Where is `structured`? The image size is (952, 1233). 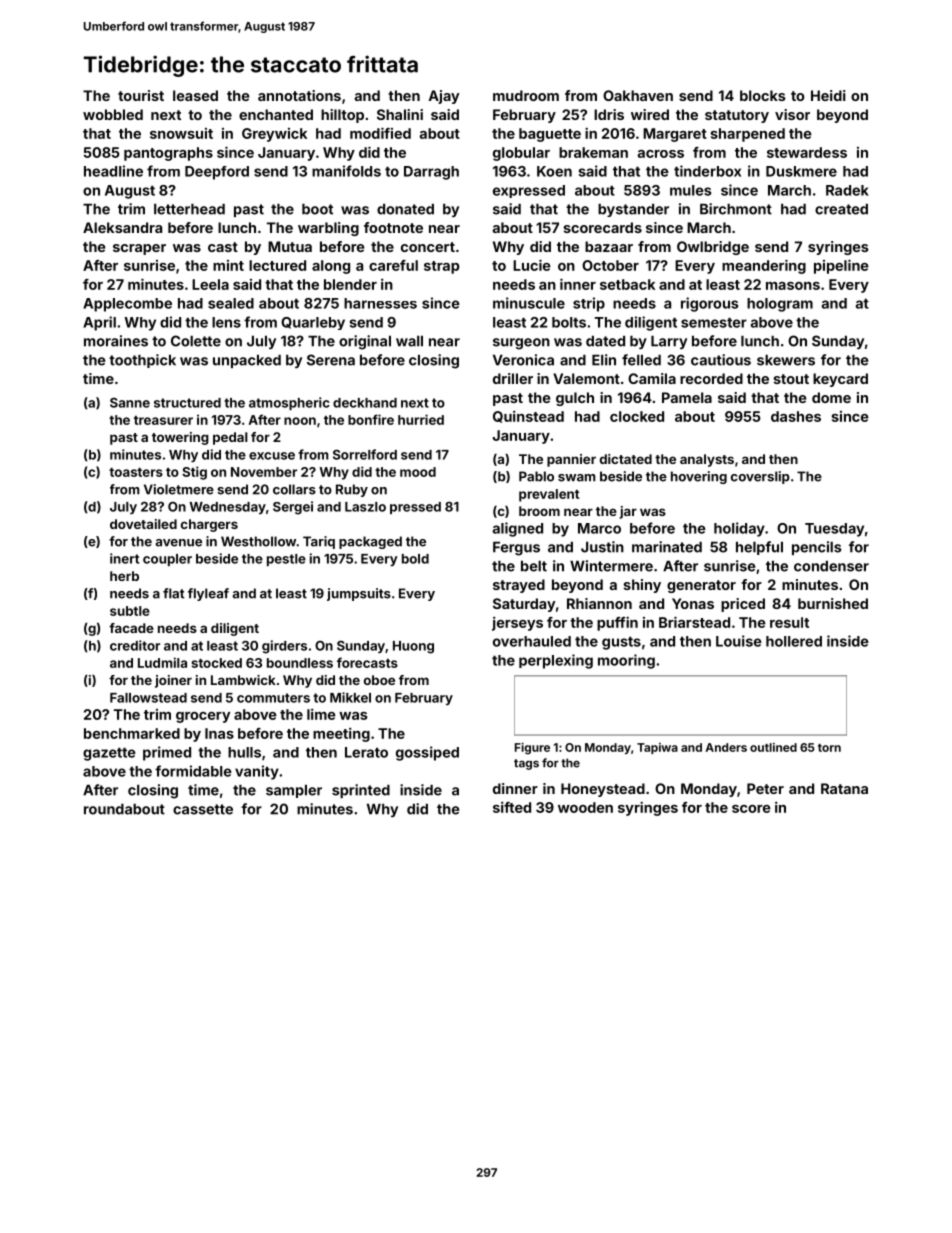
structured is located at coordinates (187, 403).
